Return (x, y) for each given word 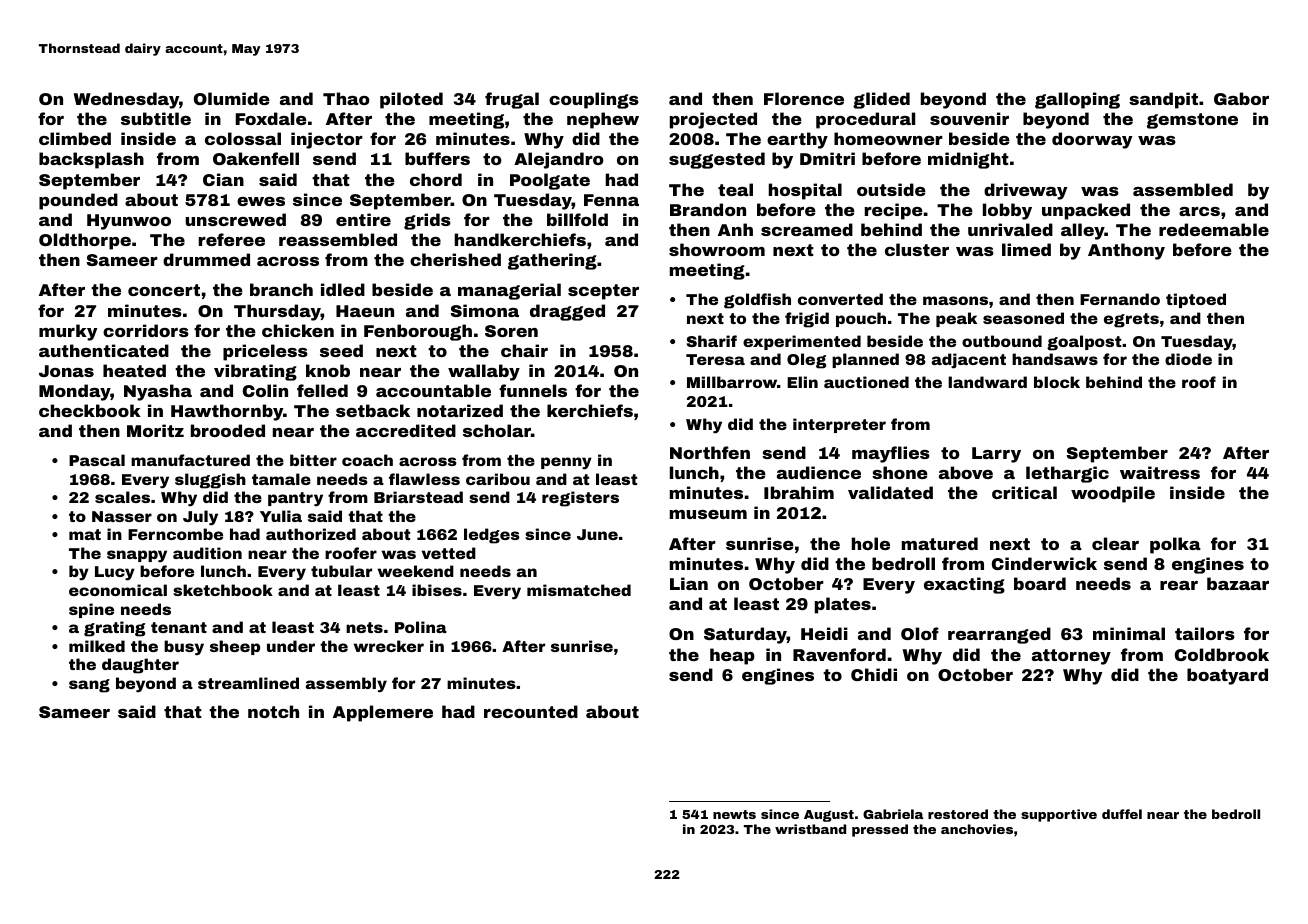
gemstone (1192, 121)
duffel (1122, 814)
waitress (1160, 472)
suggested (717, 160)
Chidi (874, 674)
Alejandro (559, 160)
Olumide (232, 98)
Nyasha (158, 392)
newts (734, 814)
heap (732, 656)
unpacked (1086, 211)
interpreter (839, 425)
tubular (341, 571)
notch (273, 711)
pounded (78, 201)
